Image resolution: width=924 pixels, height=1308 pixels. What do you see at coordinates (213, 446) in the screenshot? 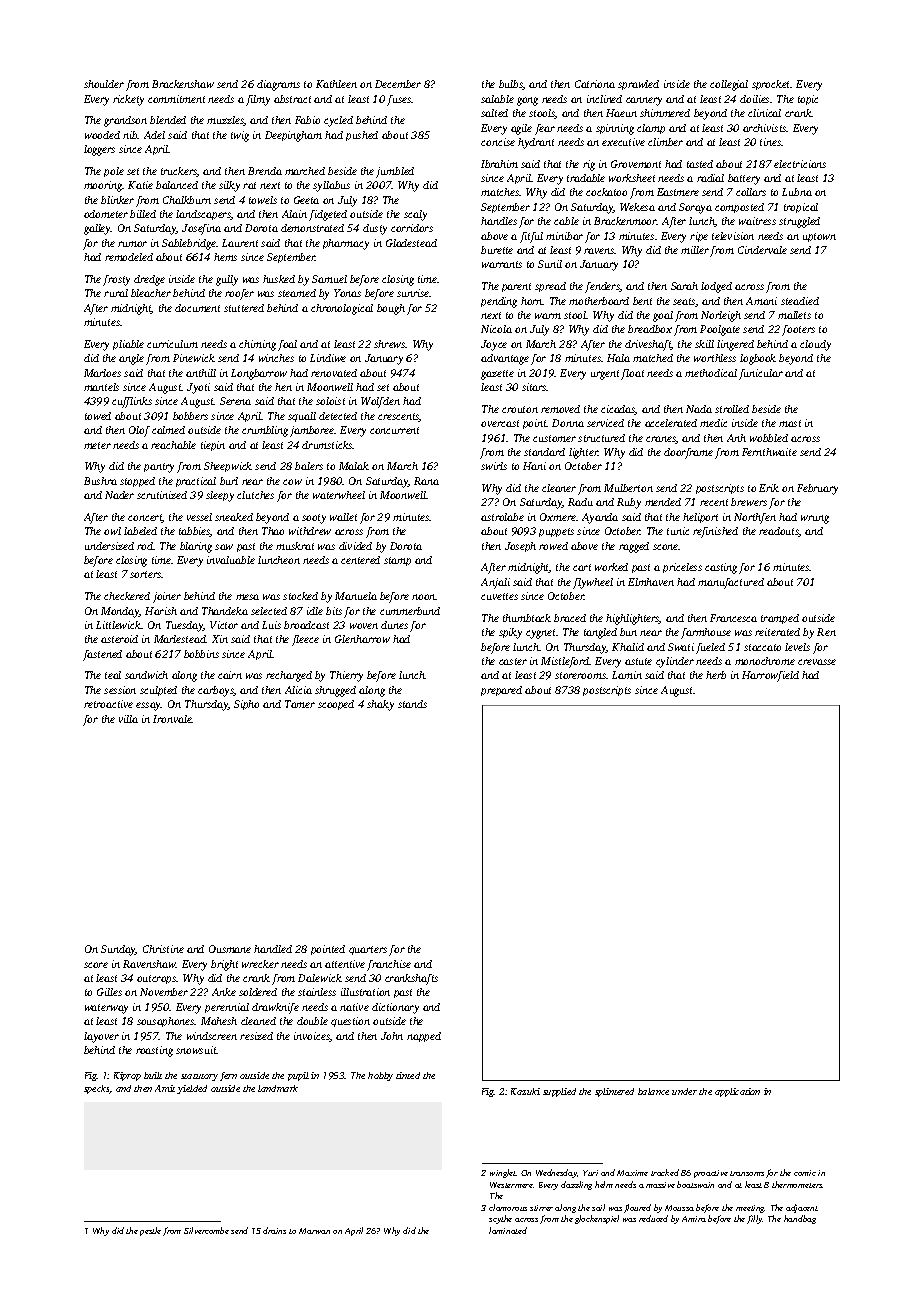
I see `tiepin` at bounding box center [213, 446].
